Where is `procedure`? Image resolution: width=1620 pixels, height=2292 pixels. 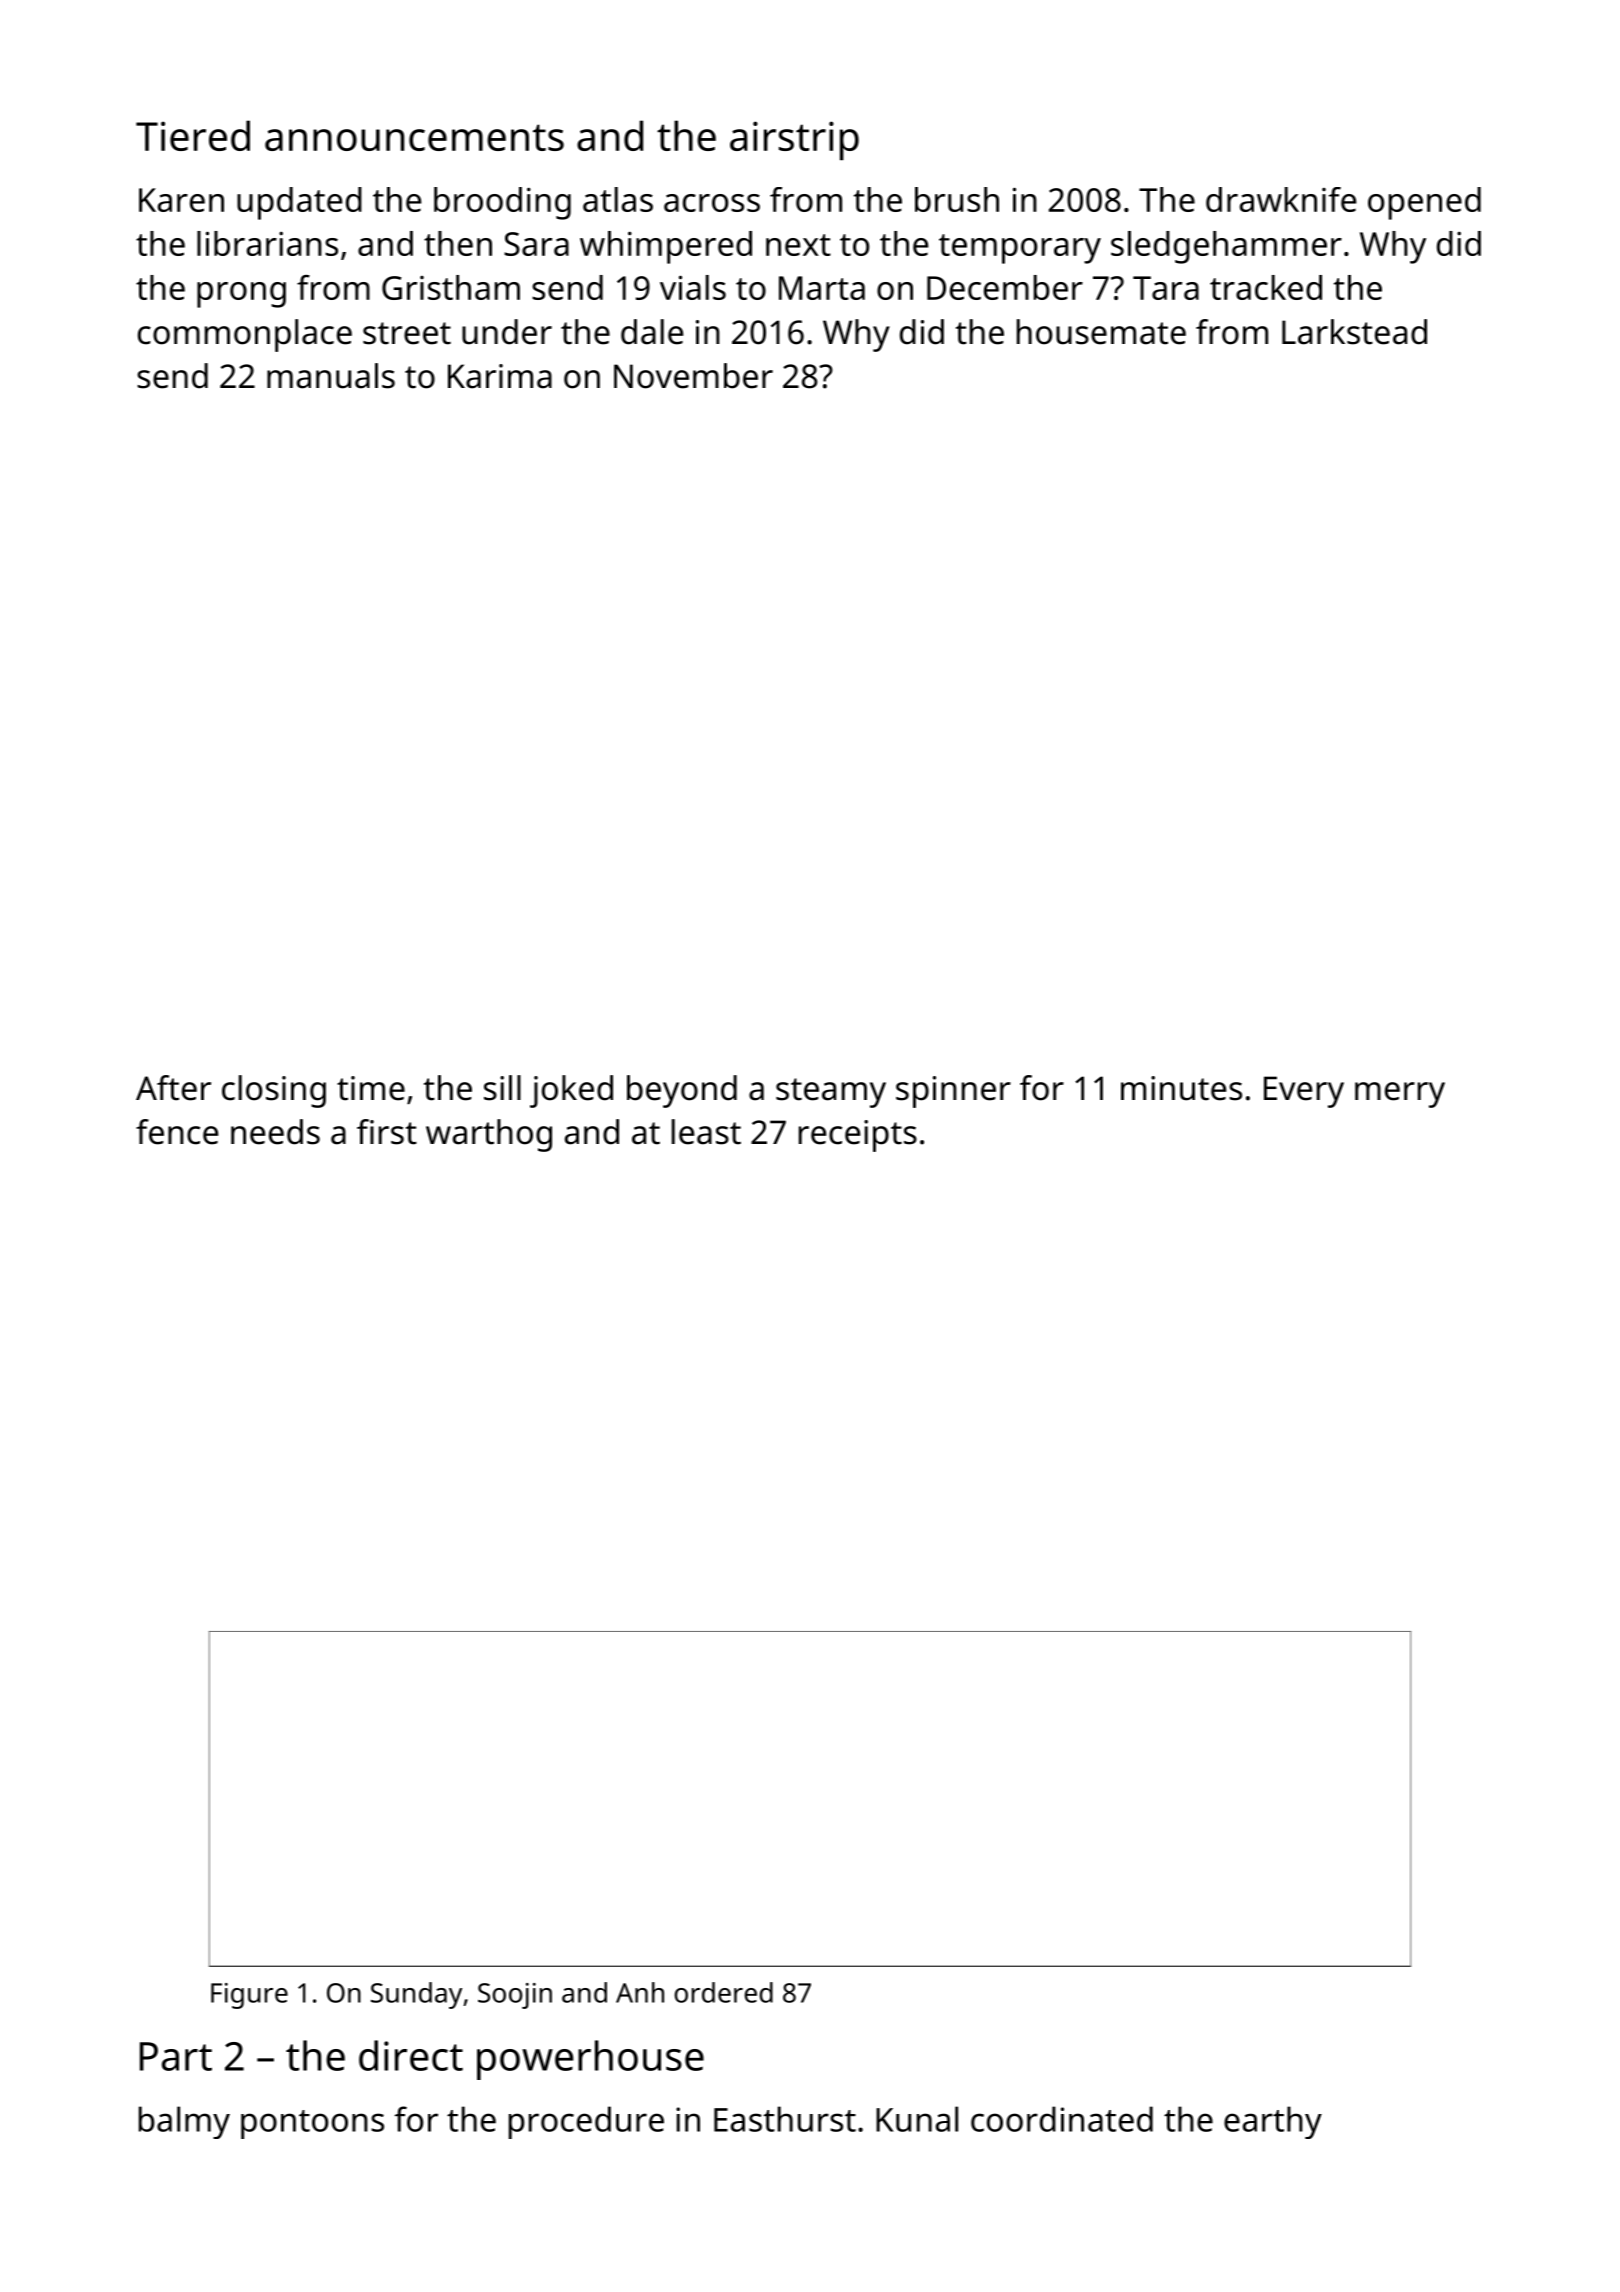
procedure is located at coordinates (586, 2122).
